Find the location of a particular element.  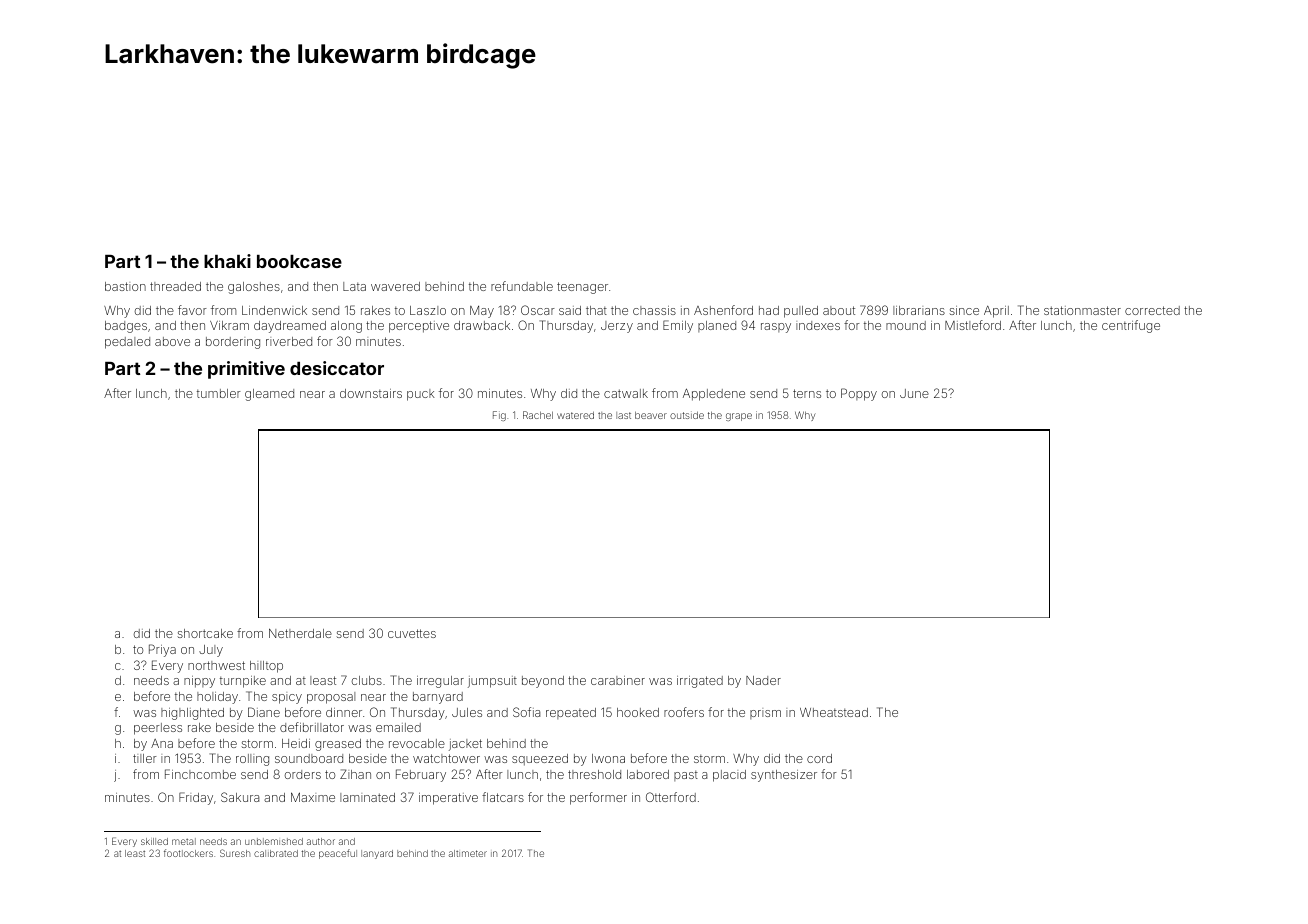

northwest is located at coordinates (216, 665).
